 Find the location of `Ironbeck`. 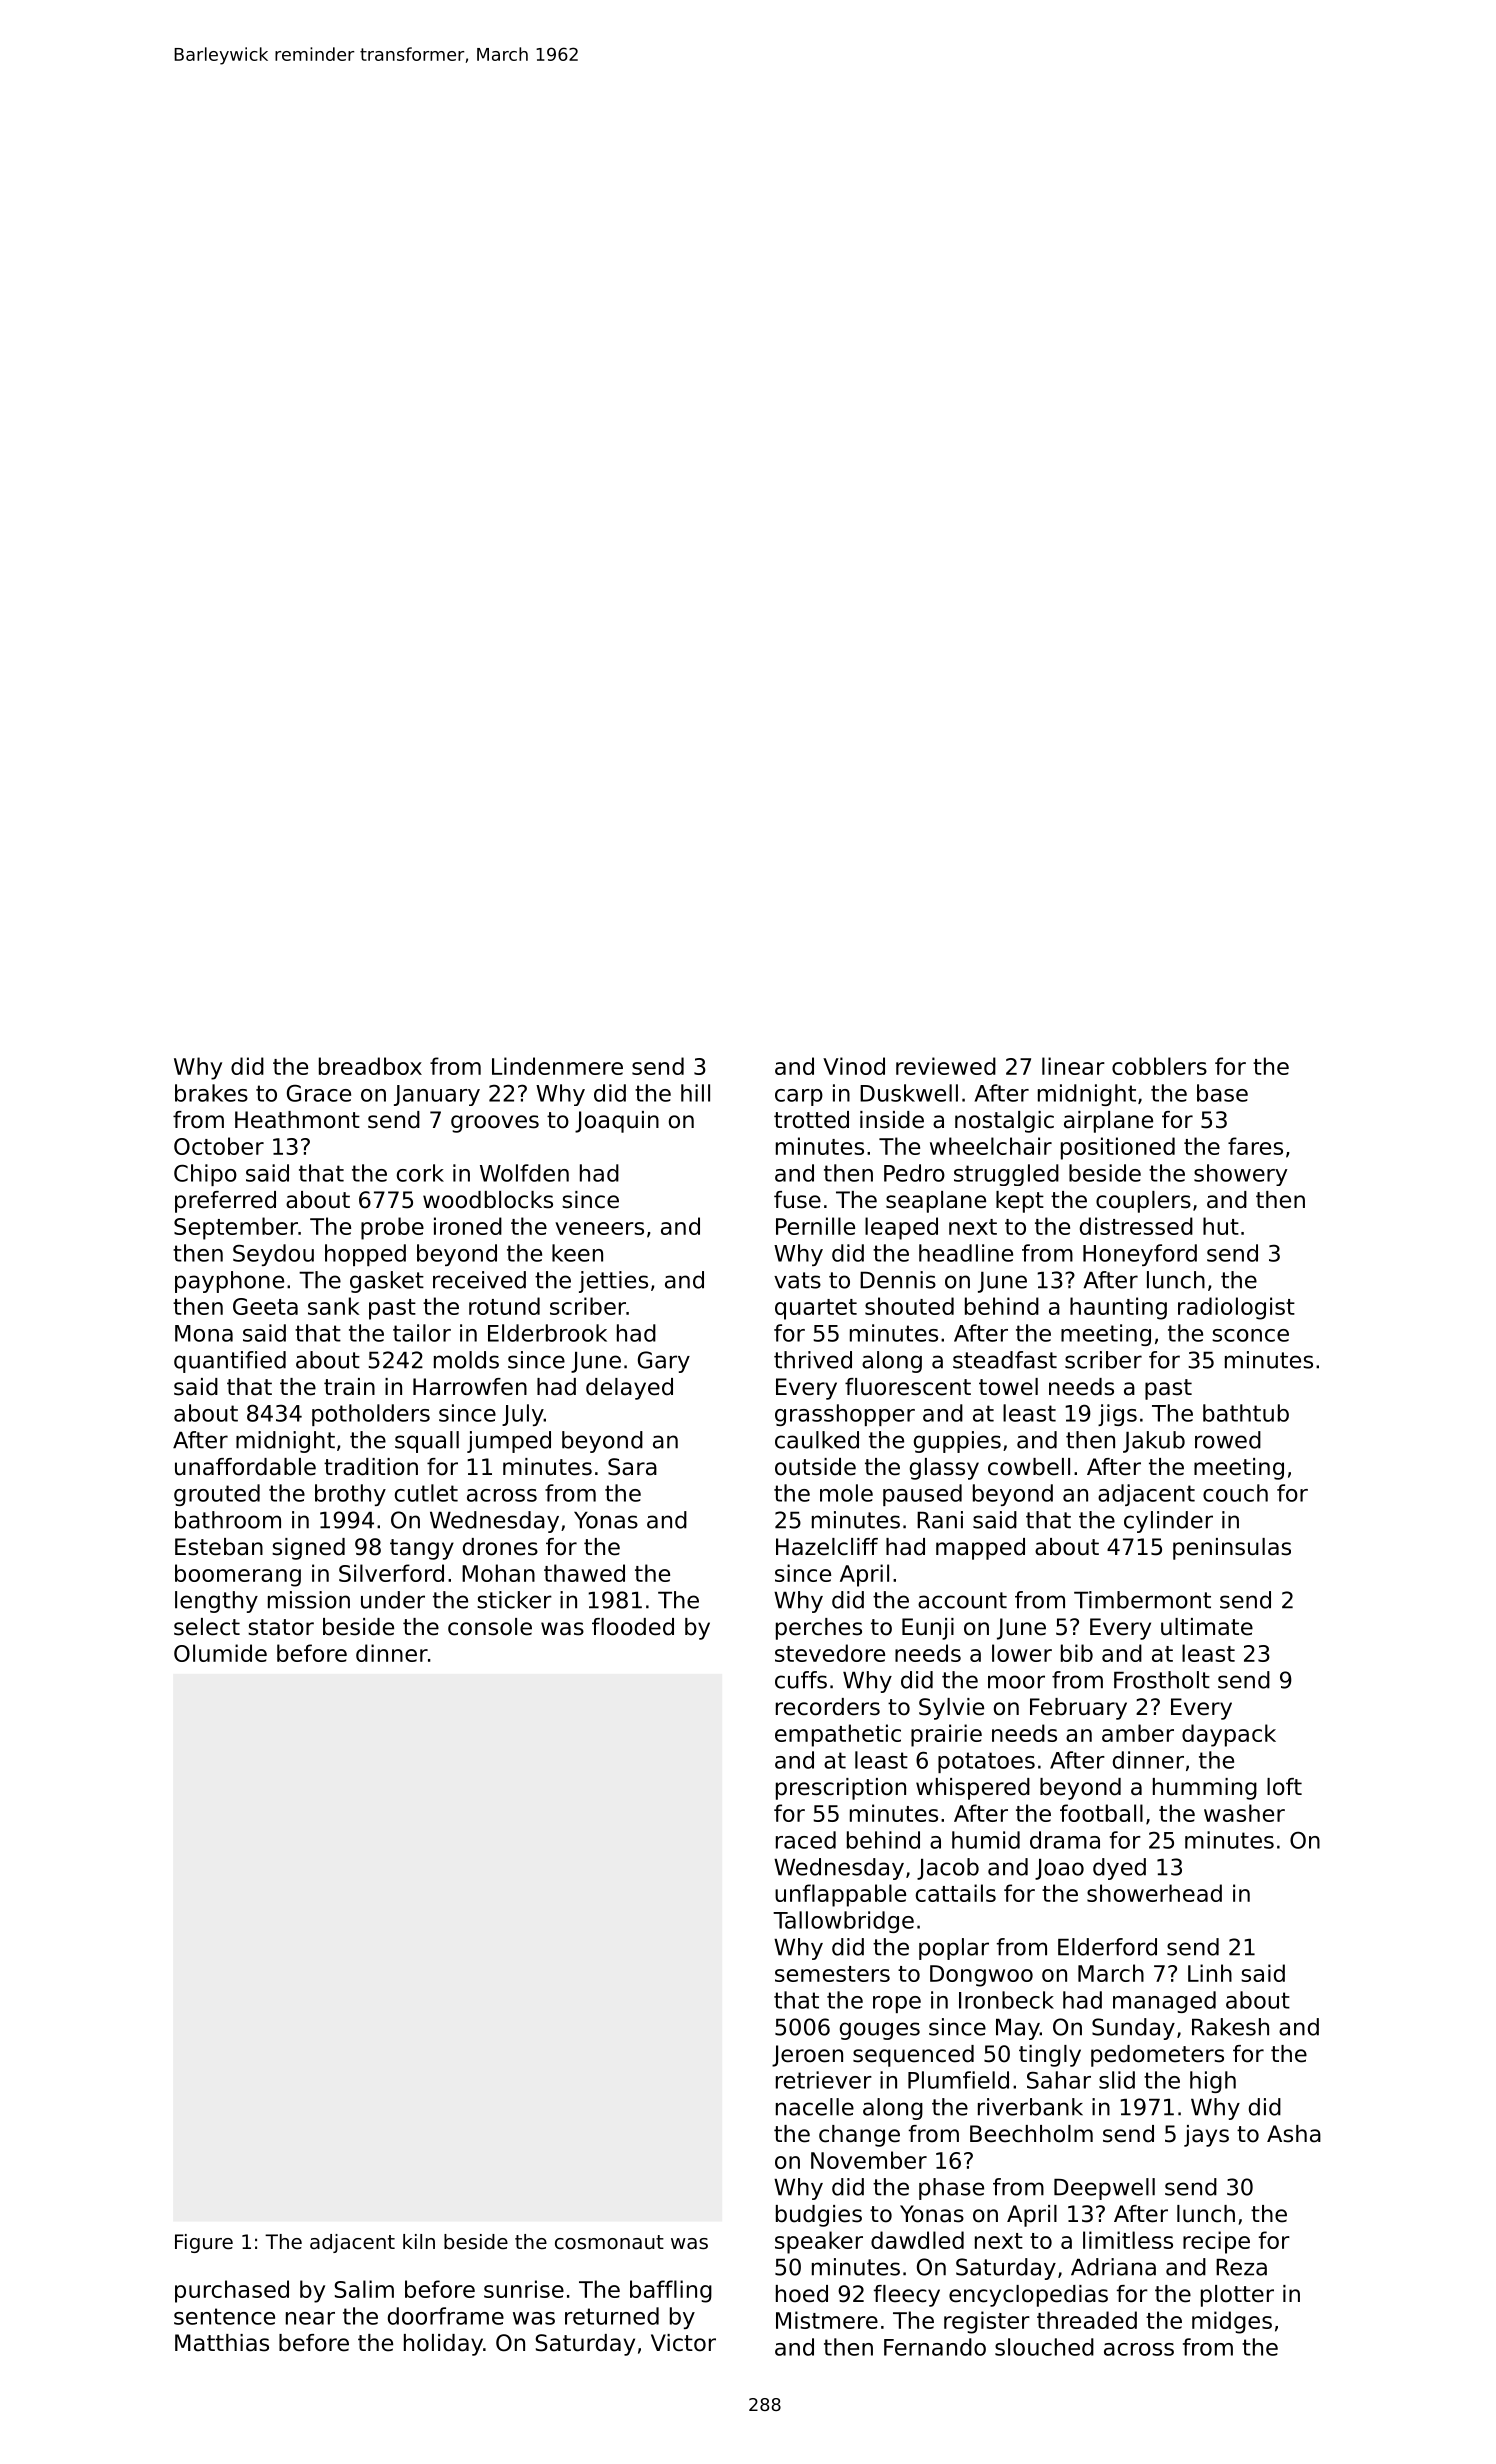

Ironbeck is located at coordinates (1006, 2000).
